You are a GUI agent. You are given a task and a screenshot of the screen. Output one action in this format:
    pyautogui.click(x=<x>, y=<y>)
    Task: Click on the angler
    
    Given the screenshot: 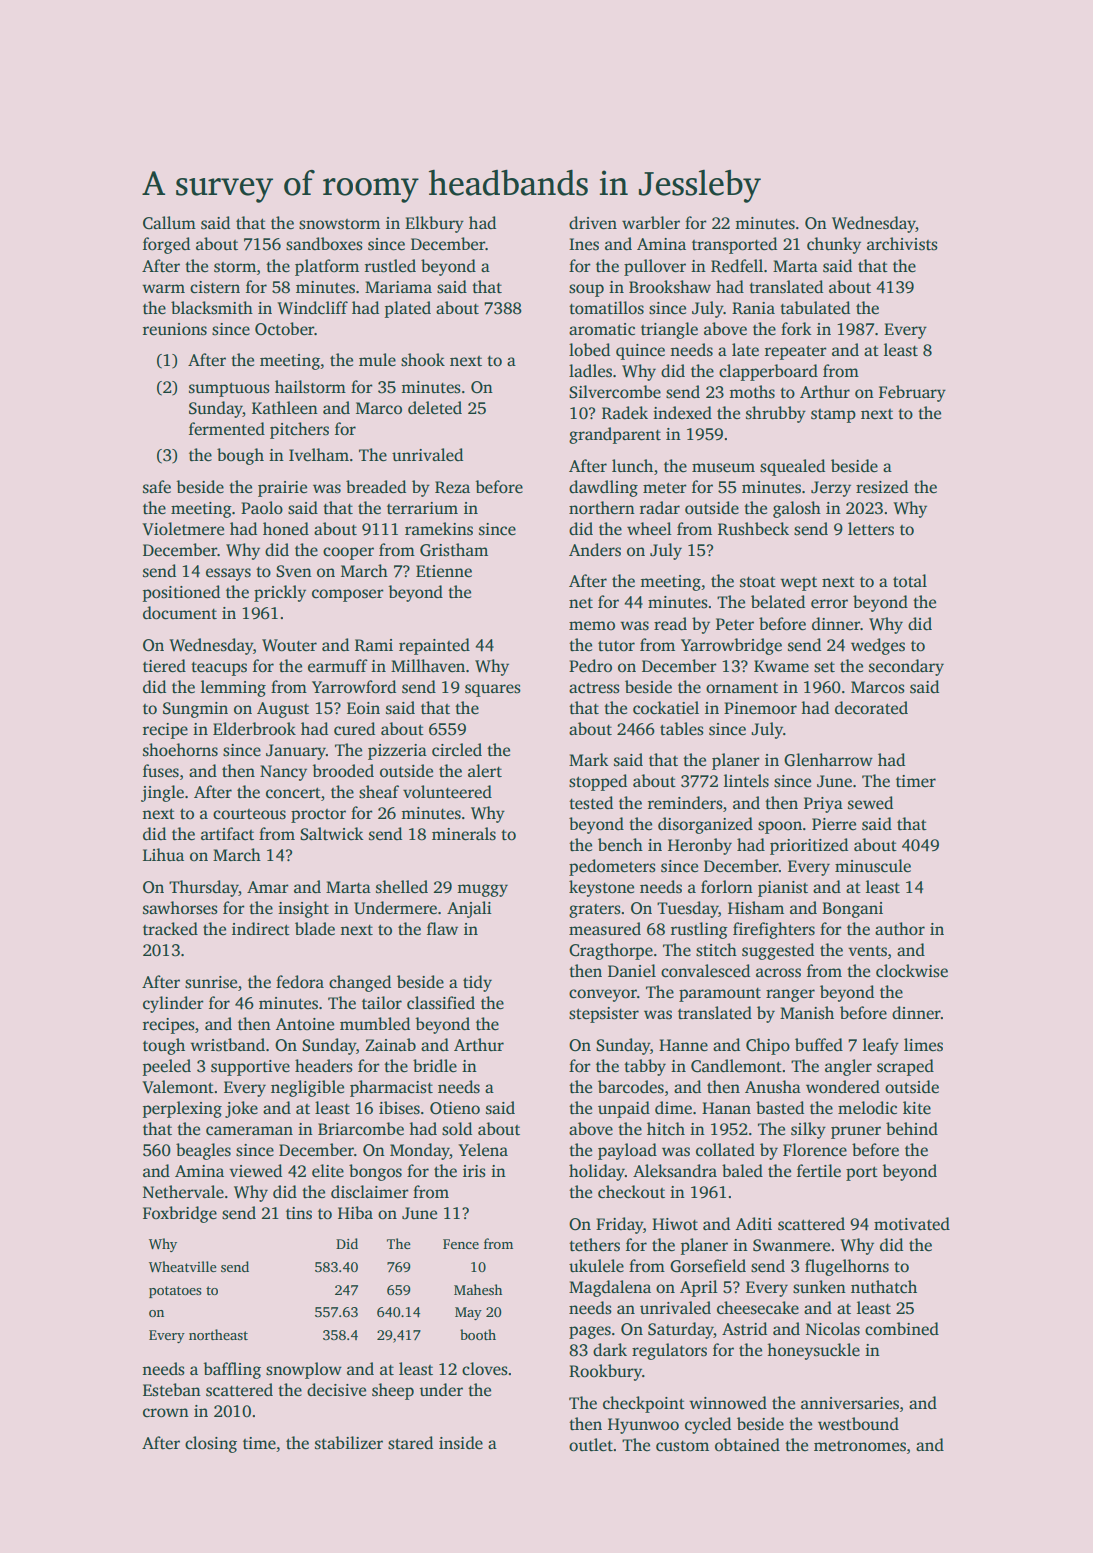 What is the action you would take?
    pyautogui.click(x=848, y=1067)
